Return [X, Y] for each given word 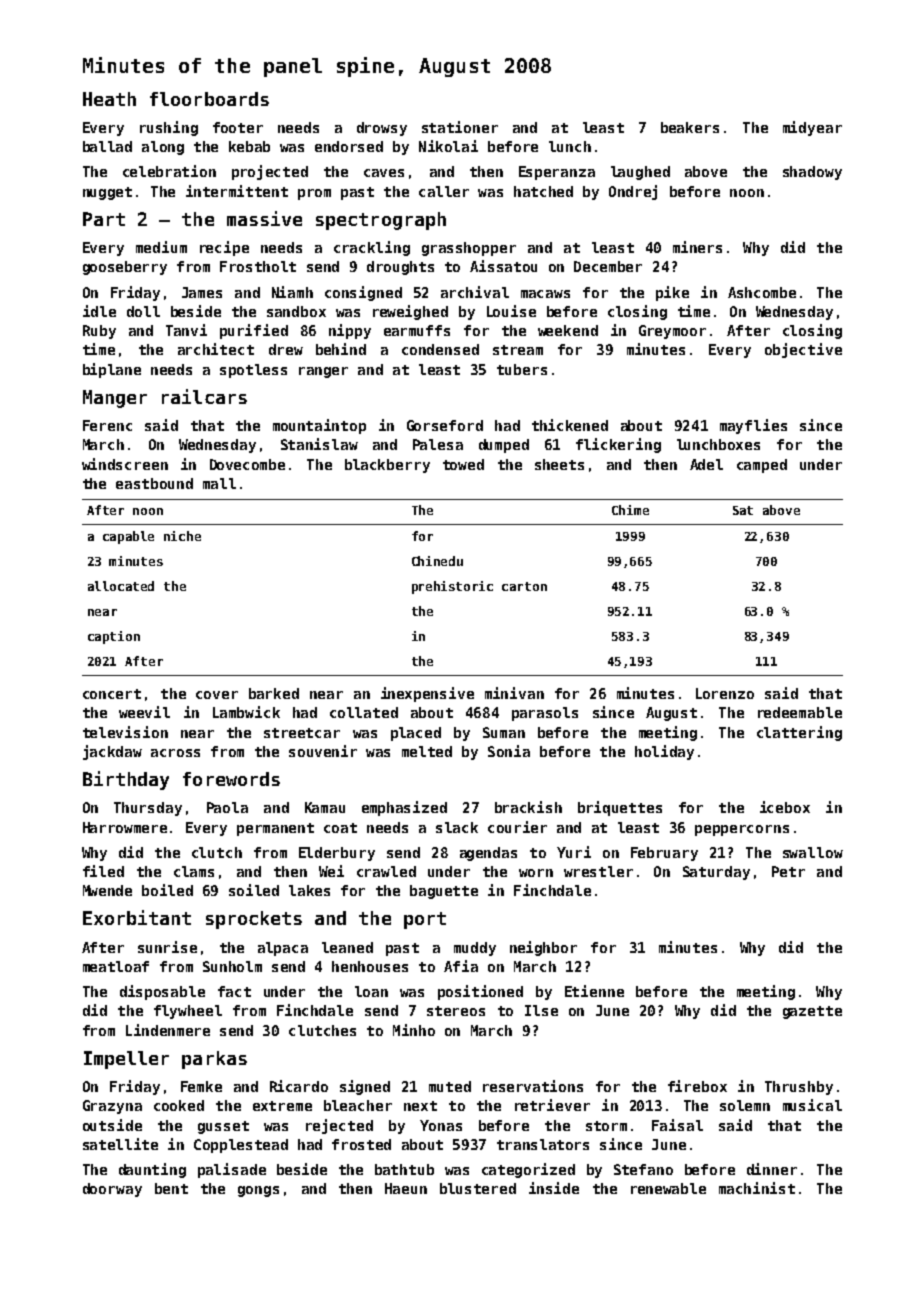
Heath [109, 99]
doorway [112, 1190]
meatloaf [116, 966]
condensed [440, 349]
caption [114, 637]
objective [803, 350]
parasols [545, 714]
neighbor [543, 948]
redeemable [800, 712]
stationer [460, 127]
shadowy [812, 173]
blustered [478, 1188]
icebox [785, 807]
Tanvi [186, 330]
